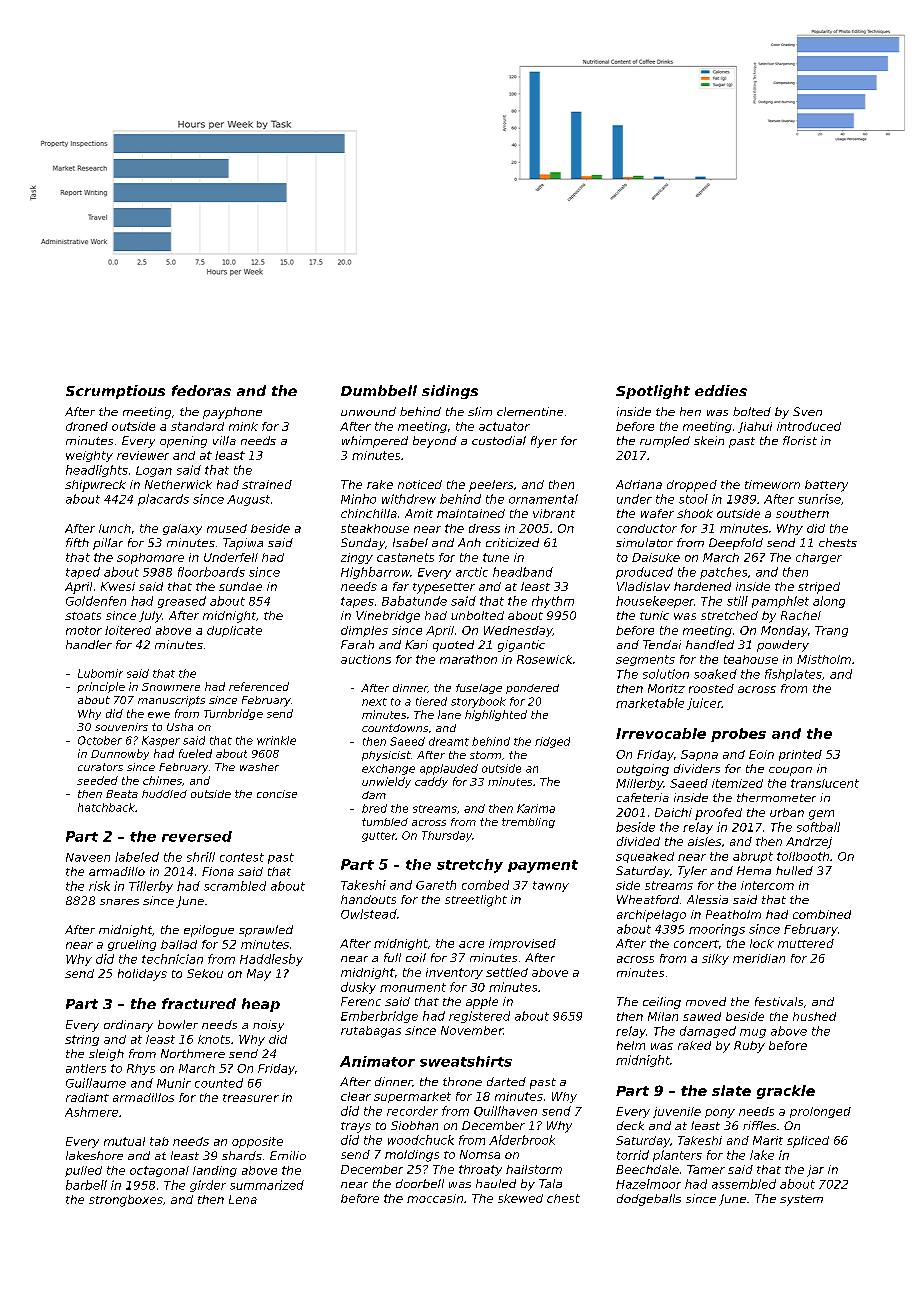 The height and width of the screenshot is (1308, 924). I want to click on registered, so click(479, 1017).
